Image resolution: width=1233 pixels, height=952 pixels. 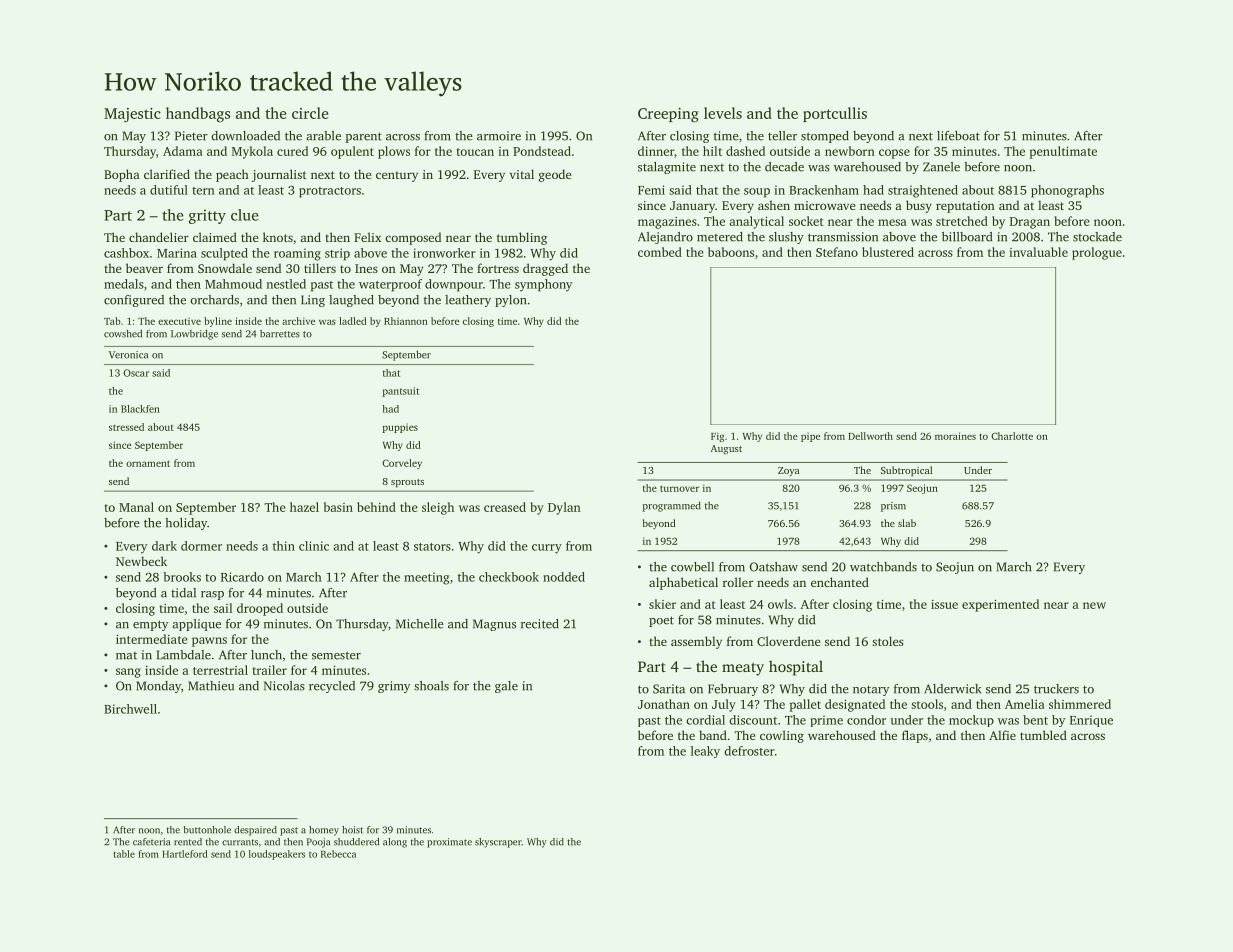 I want to click on skyscraper, so click(x=498, y=843).
